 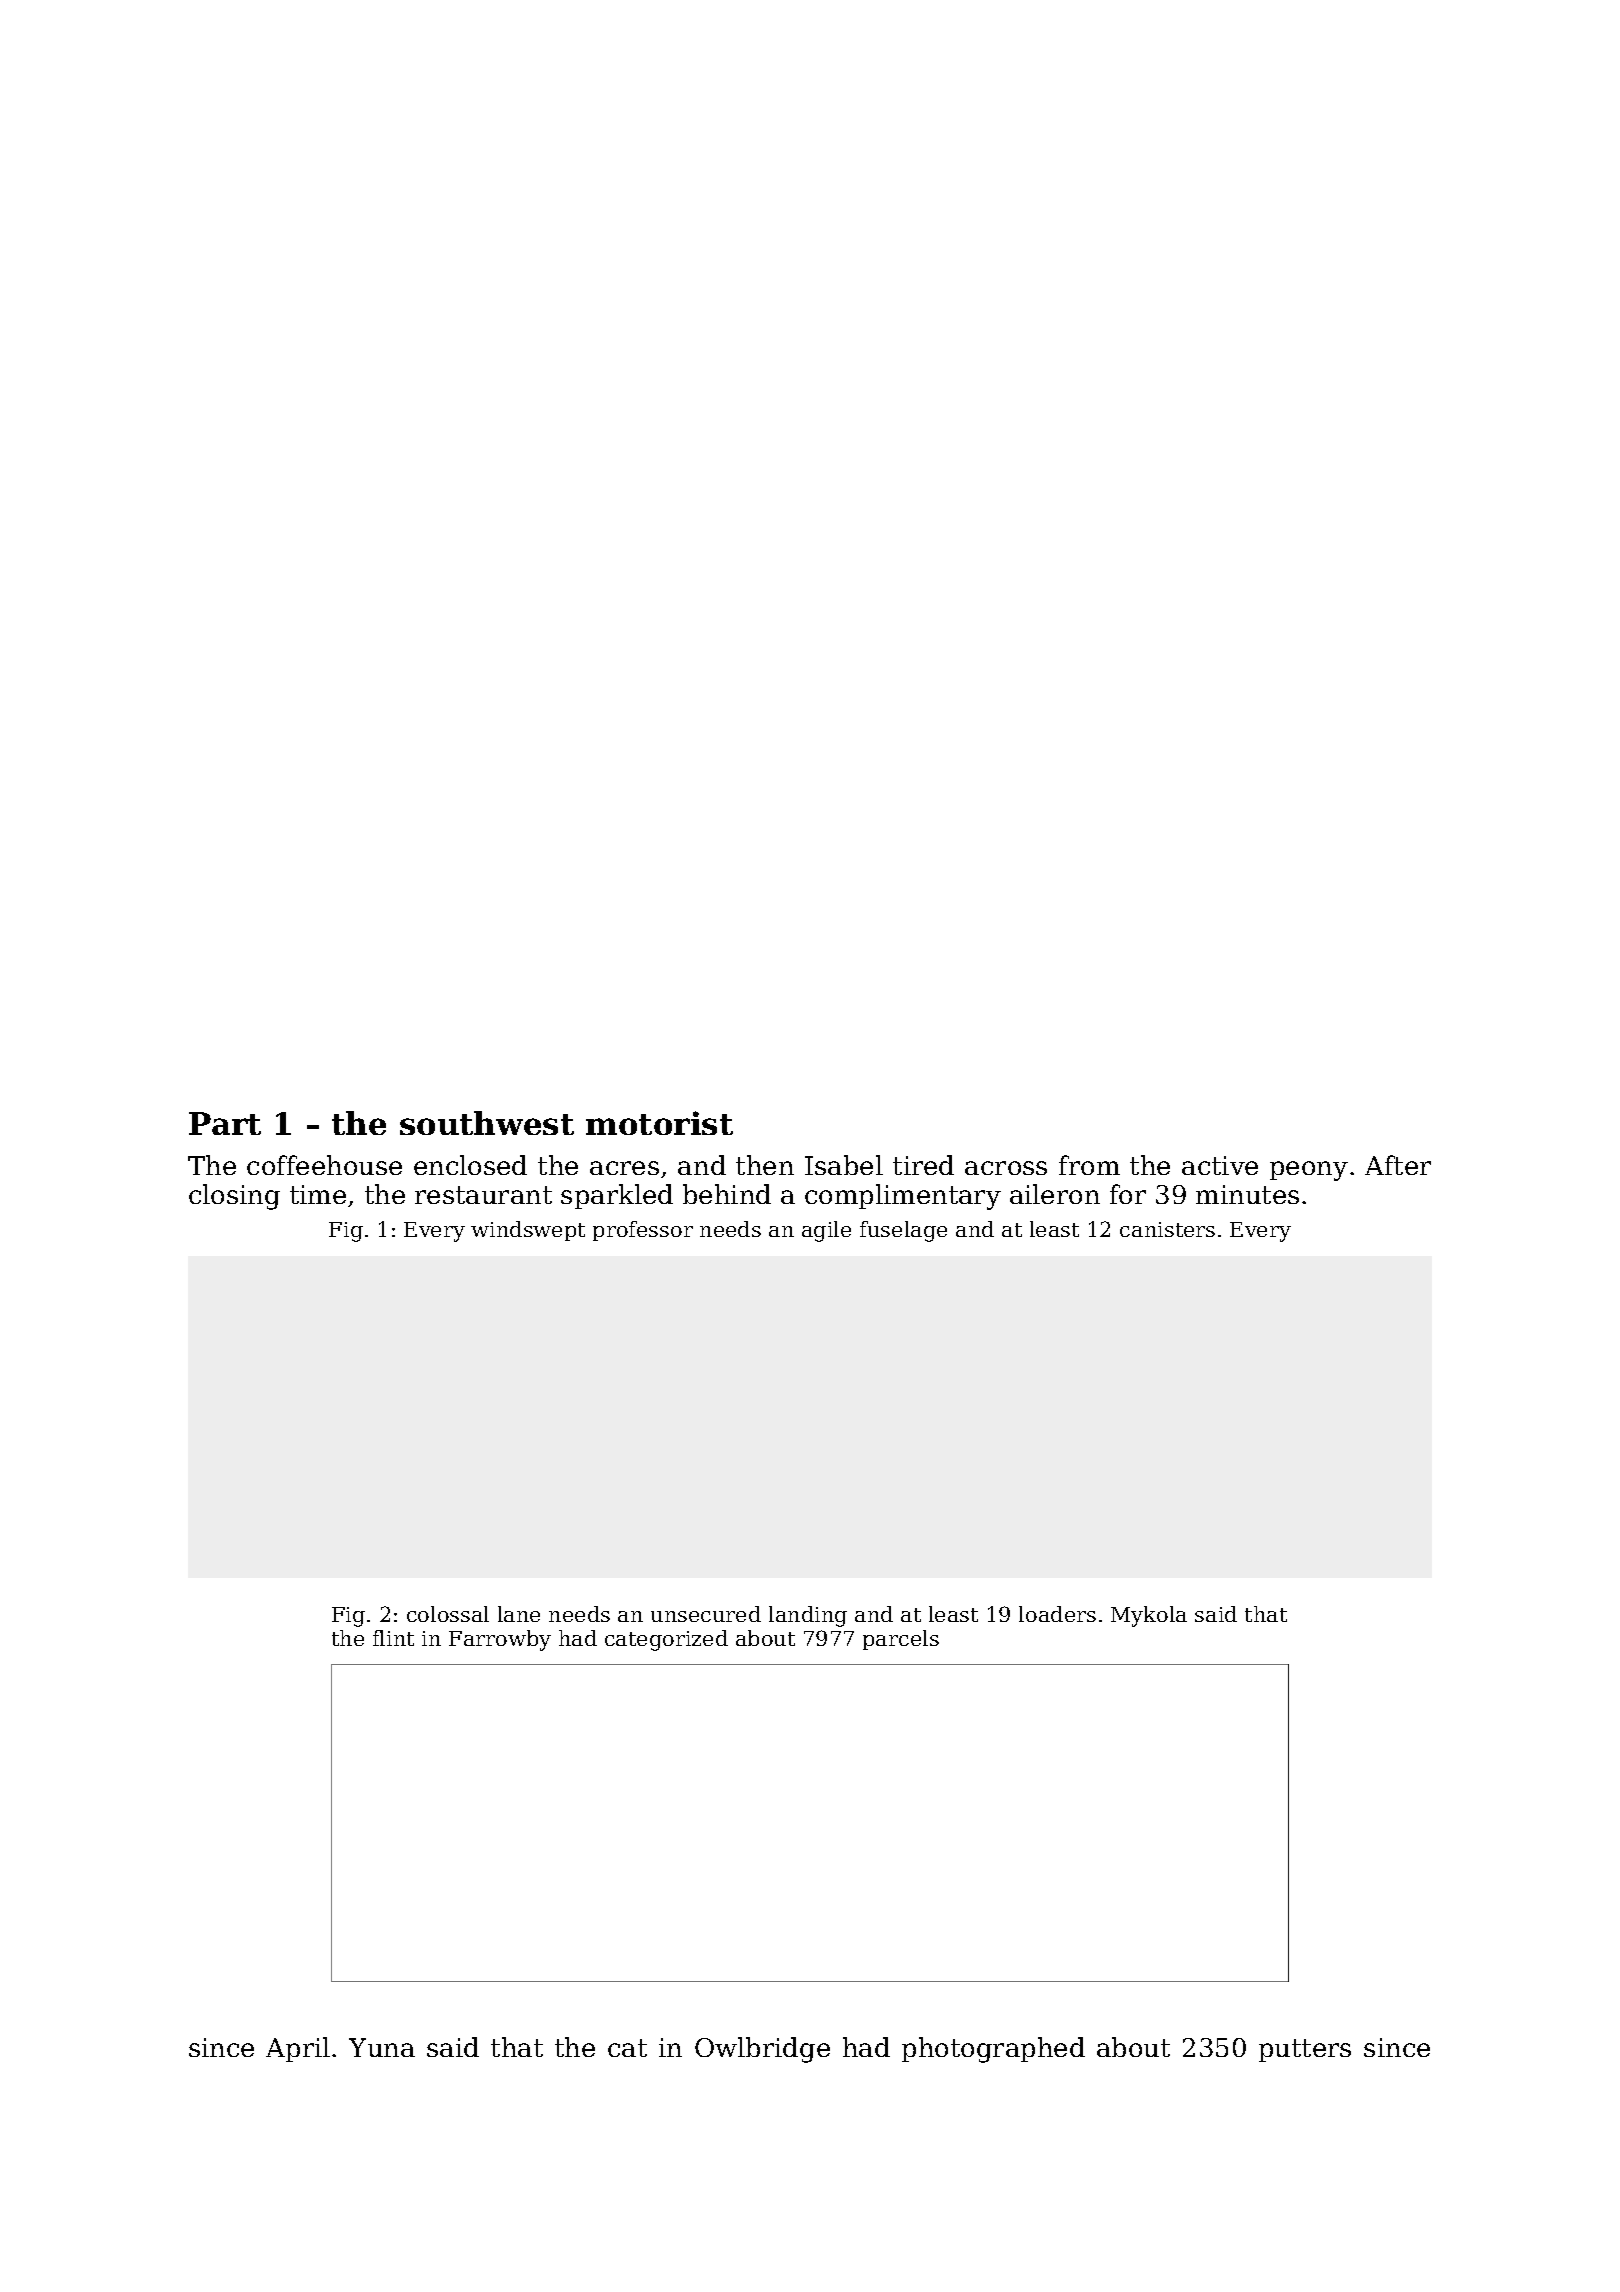 I want to click on colossal, so click(x=448, y=1614).
